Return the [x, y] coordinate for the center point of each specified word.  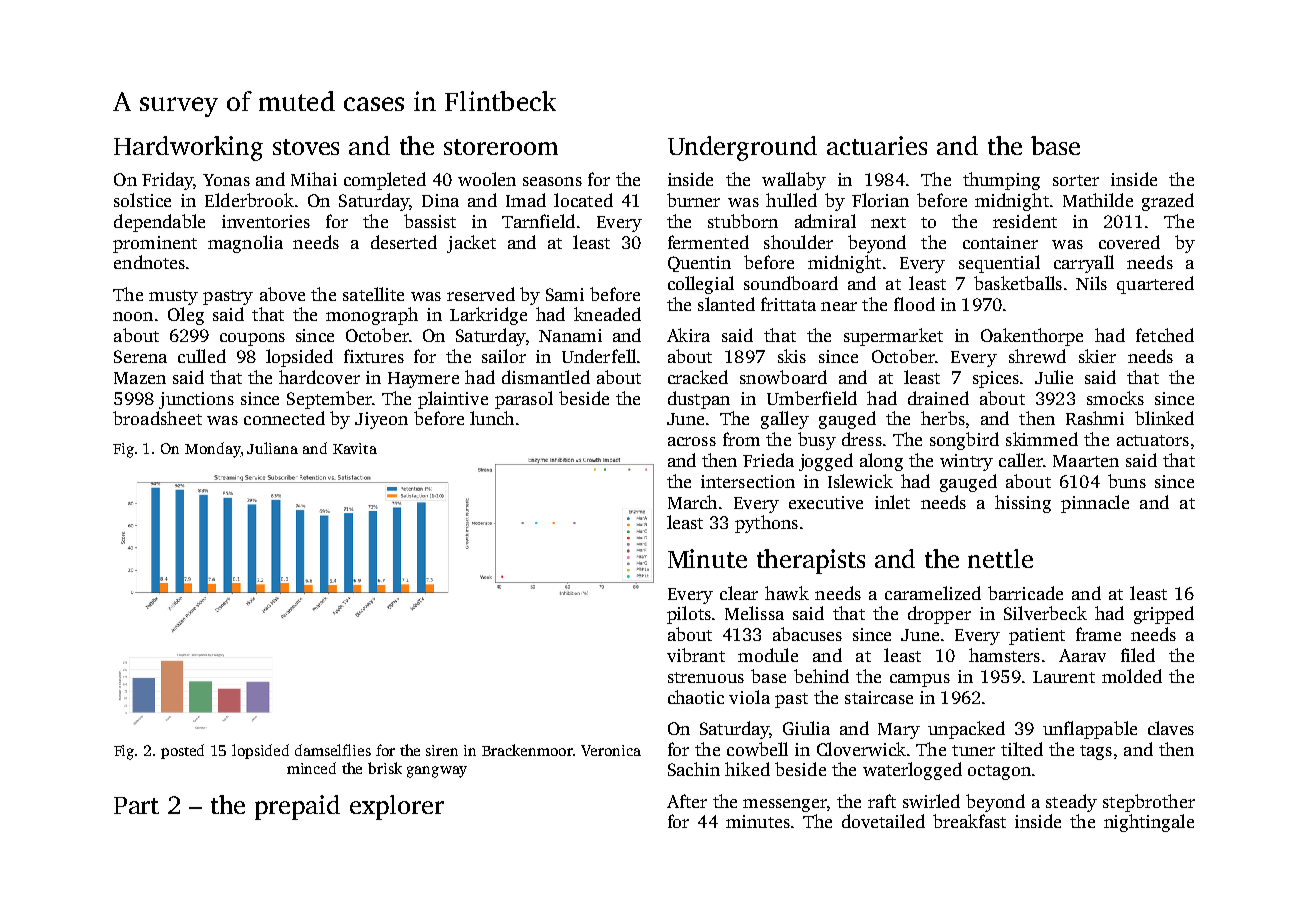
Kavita [355, 448]
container [1000, 242]
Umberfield [812, 398]
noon [133, 316]
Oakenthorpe [1032, 337]
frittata [788, 304]
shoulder [798, 242]
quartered [1155, 285]
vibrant [696, 655]
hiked [747, 769]
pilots [689, 615]
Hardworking [188, 148]
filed [1138, 655]
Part [136, 805]
